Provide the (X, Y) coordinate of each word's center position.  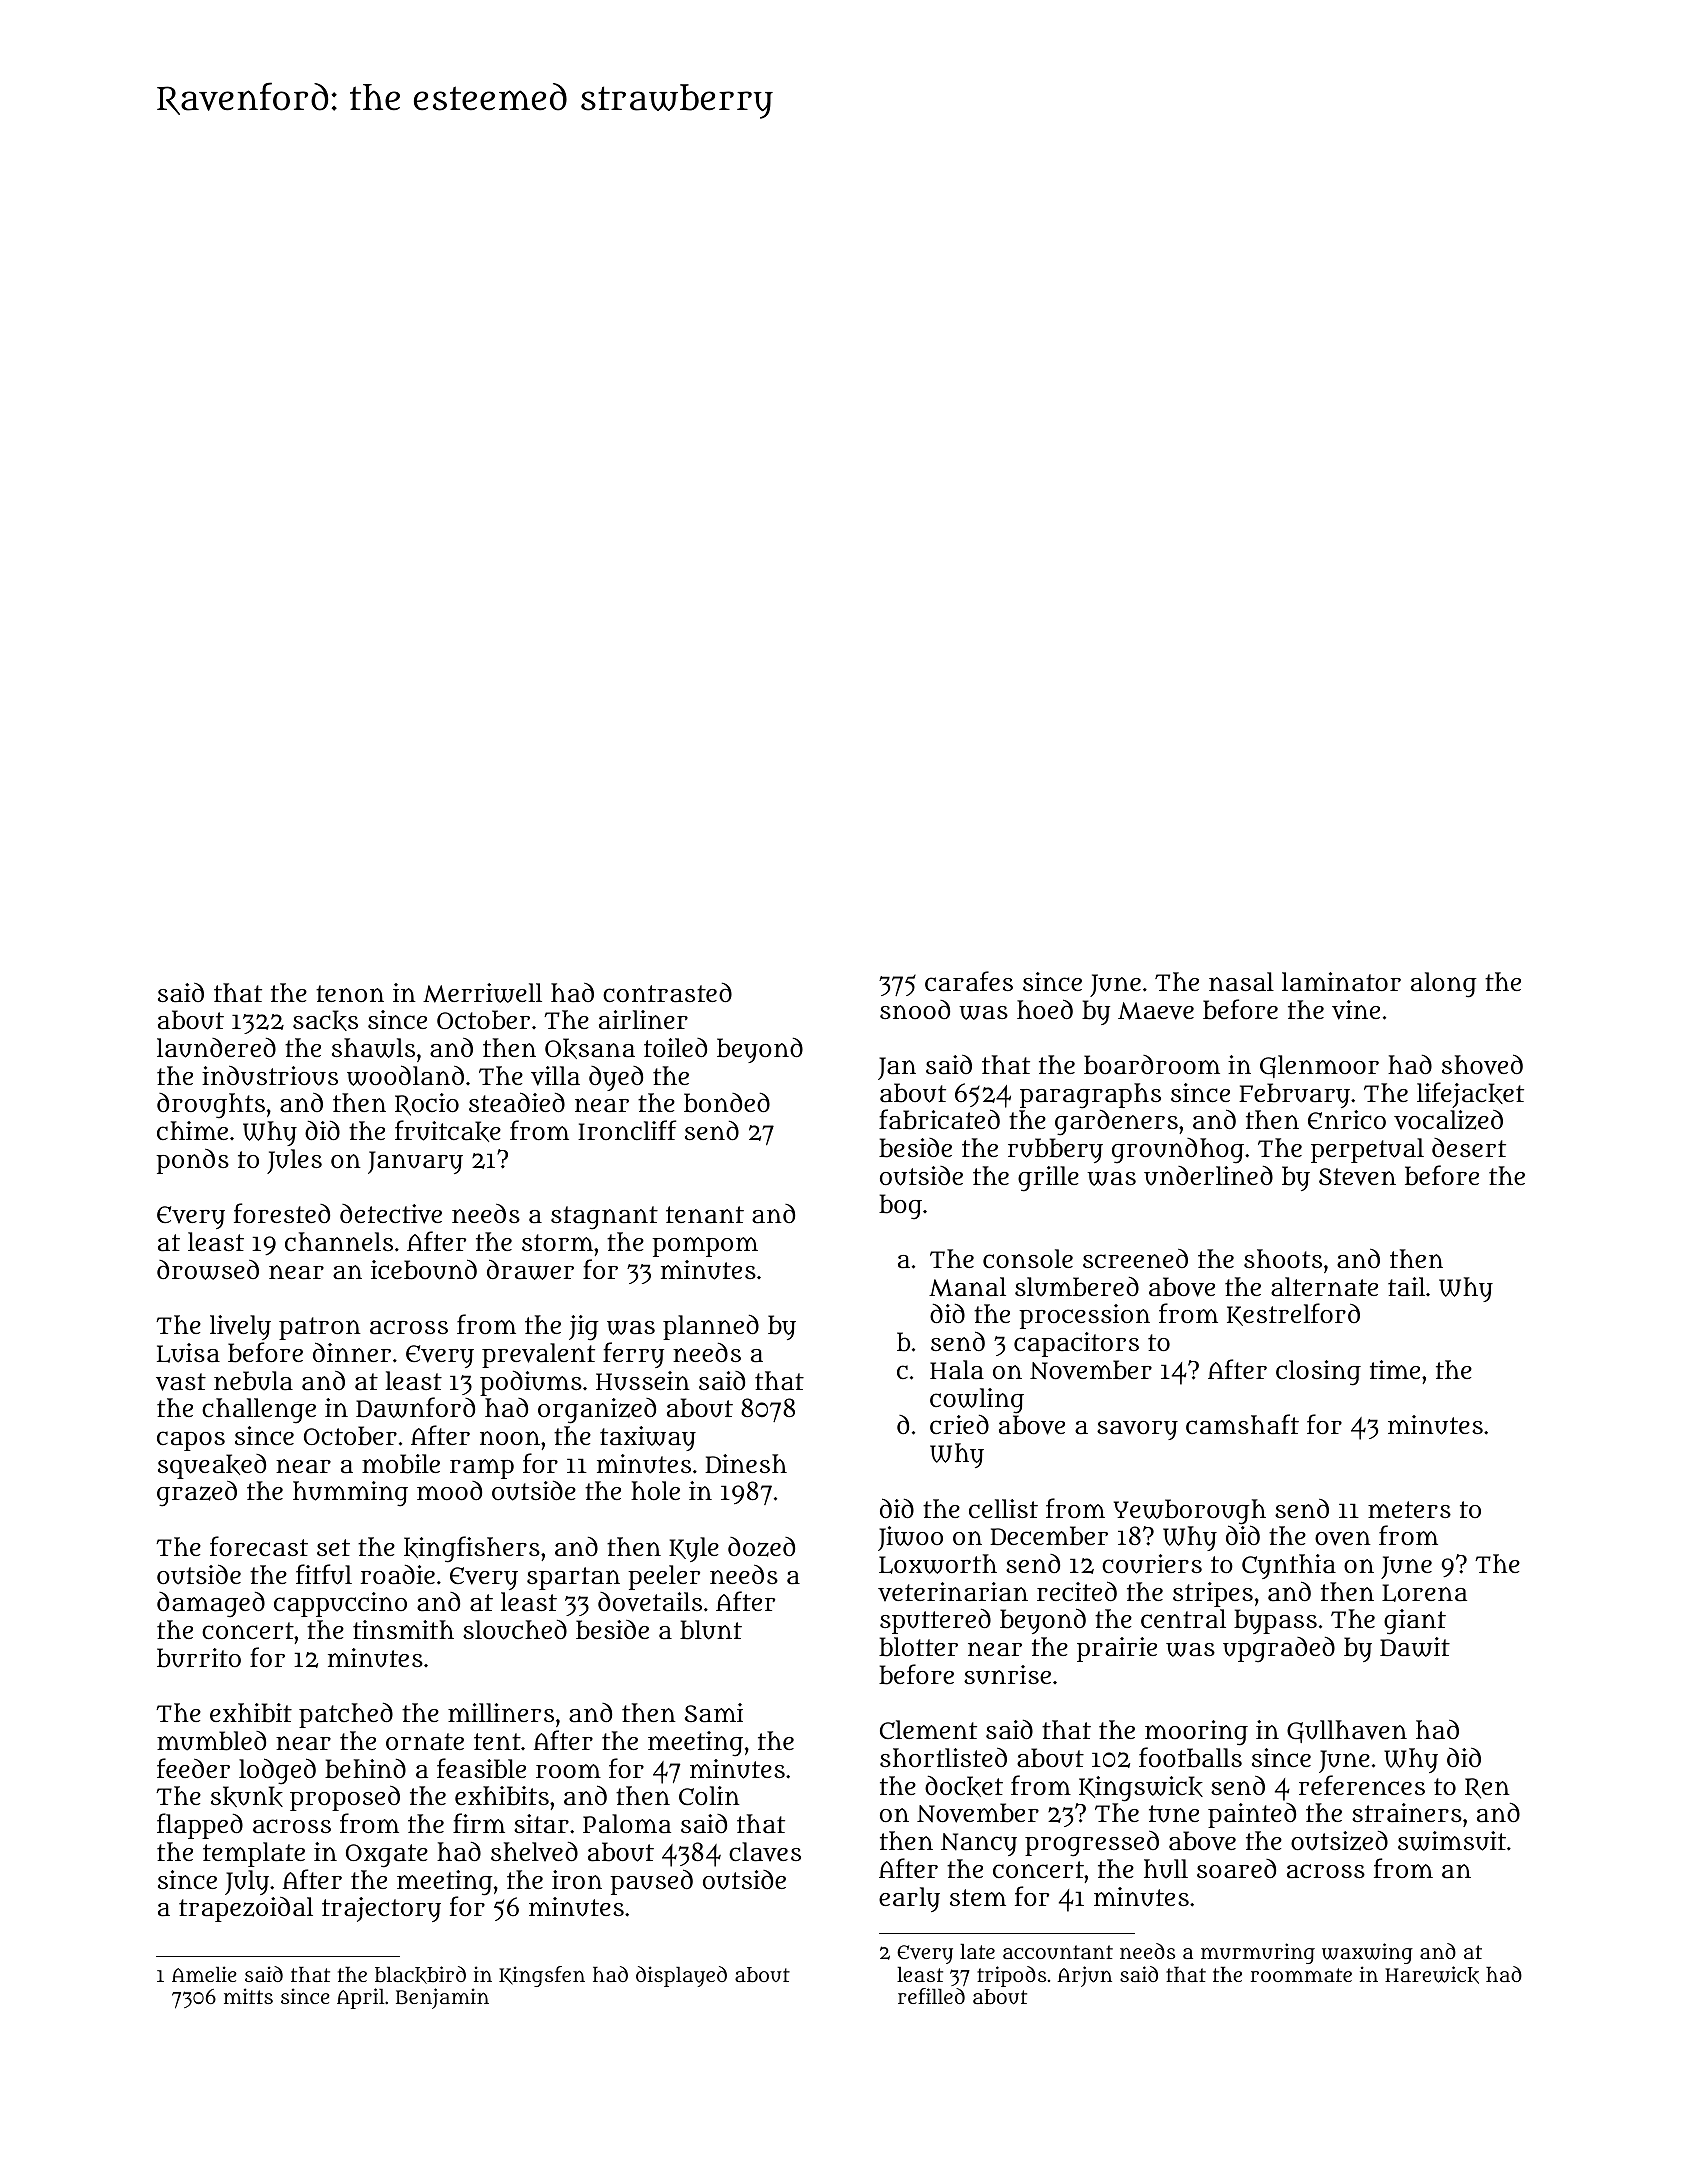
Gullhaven (1347, 1731)
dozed (761, 1547)
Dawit (1415, 1647)
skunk (247, 1796)
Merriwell (482, 993)
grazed (197, 1494)
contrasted (667, 992)
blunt (711, 1630)
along (1444, 985)
